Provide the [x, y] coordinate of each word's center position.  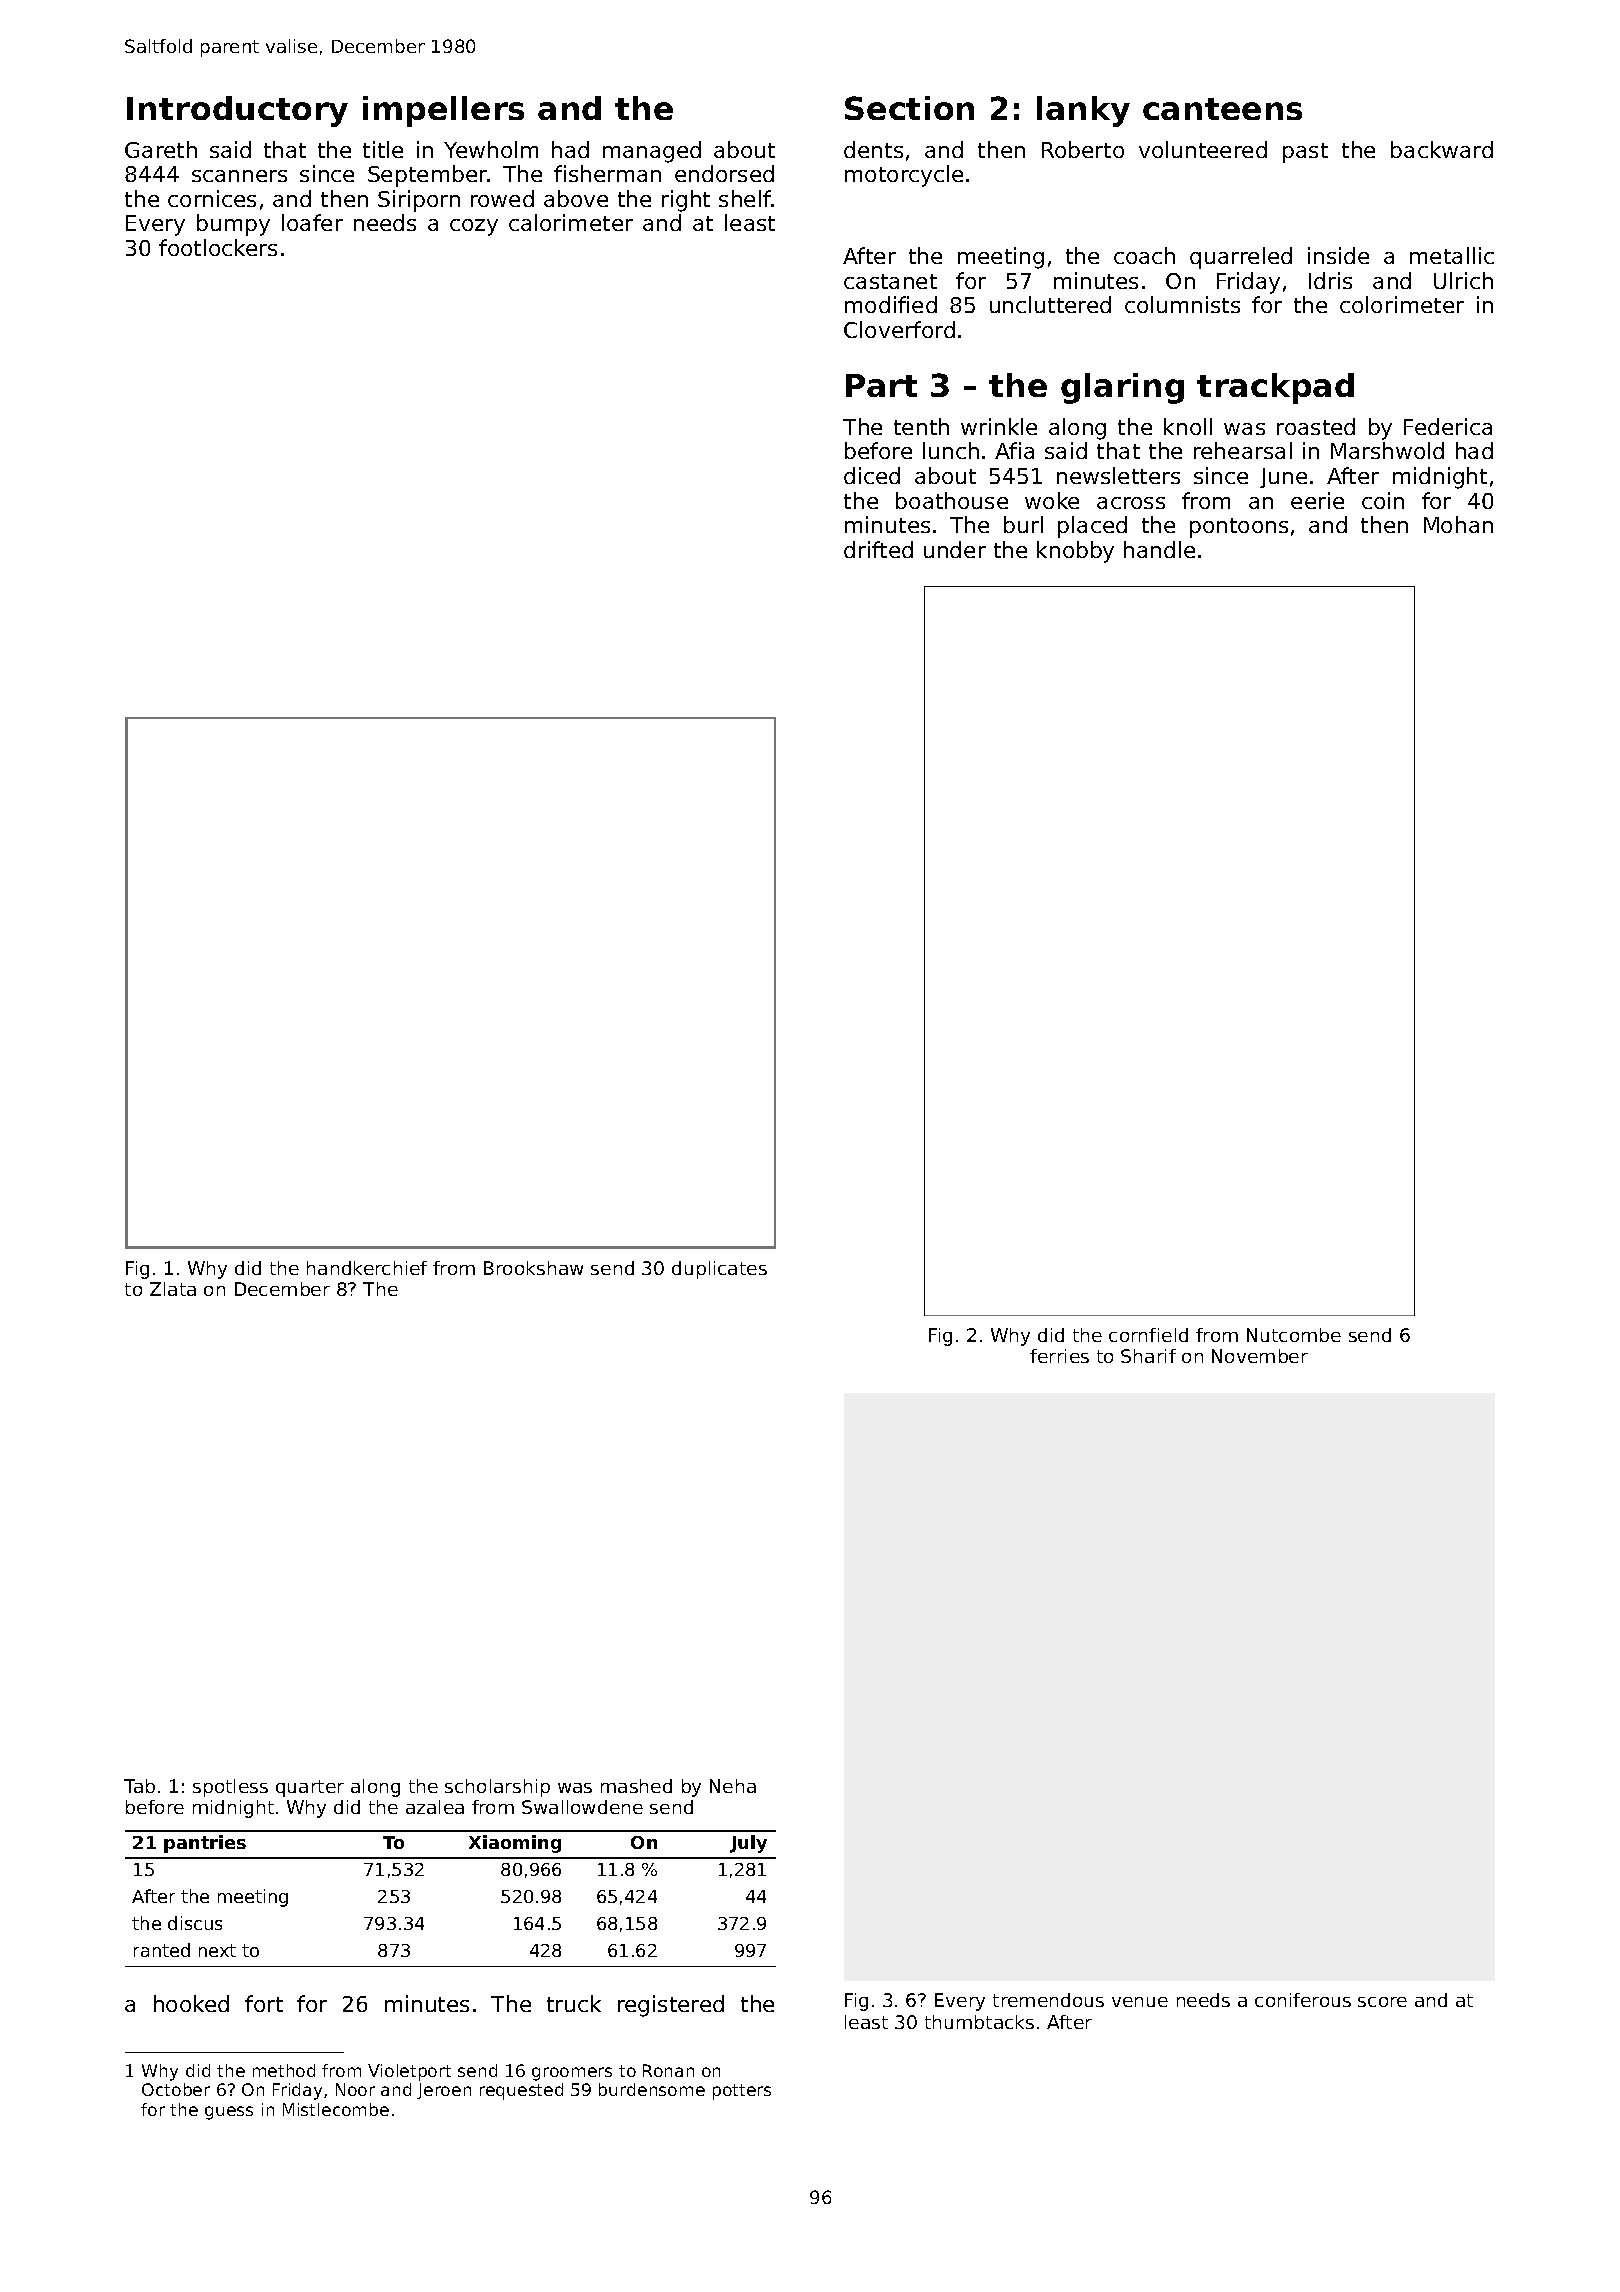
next [217, 1950]
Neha [733, 1786]
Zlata [173, 1289]
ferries [1059, 1356]
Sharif [1148, 1356]
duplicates [719, 1270]
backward [1442, 149]
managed [652, 152]
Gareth [161, 149]
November [1260, 1356]
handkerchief [367, 1268]
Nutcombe [1294, 1335]
